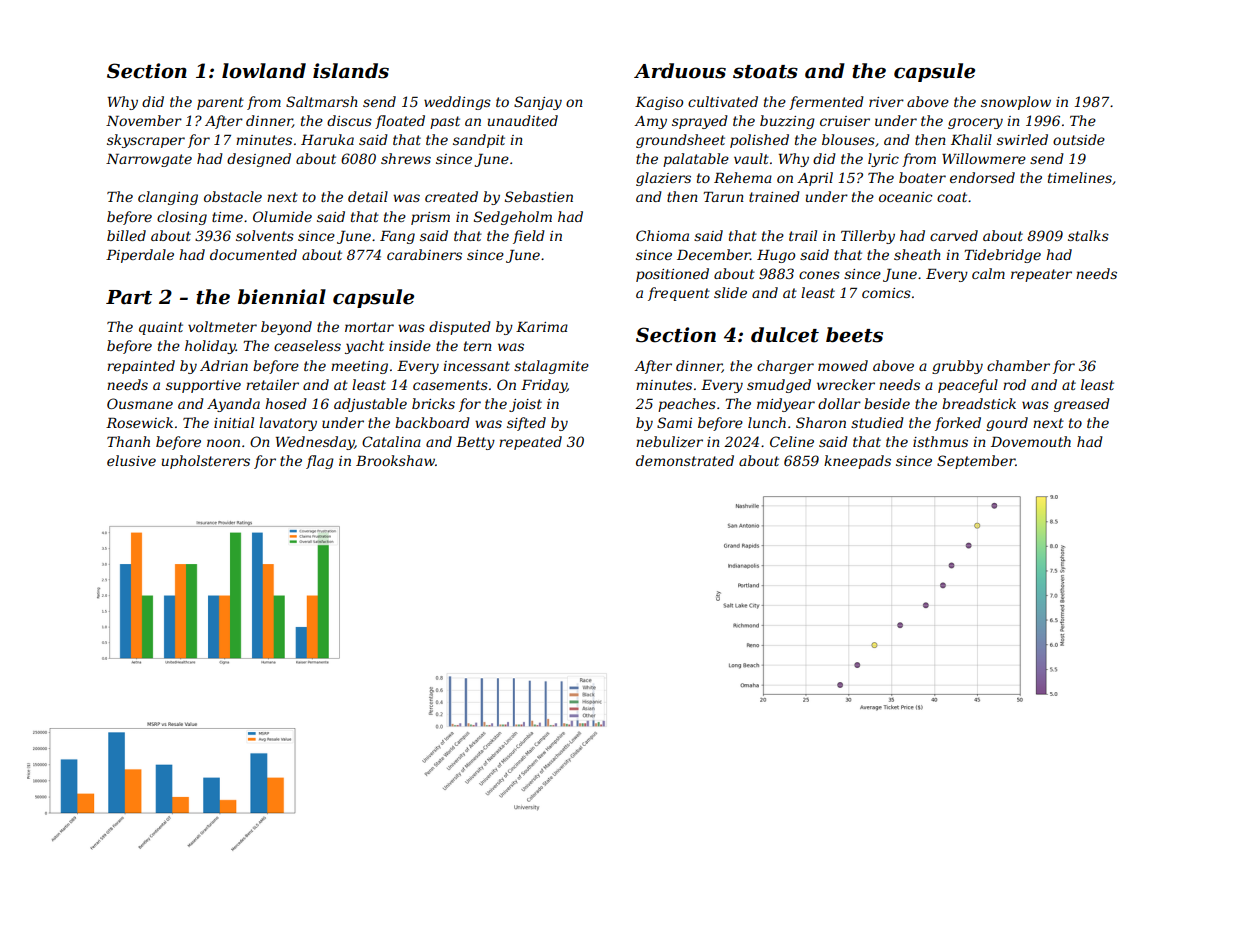  What do you see at coordinates (530, 443) in the page?
I see `repeated` at bounding box center [530, 443].
